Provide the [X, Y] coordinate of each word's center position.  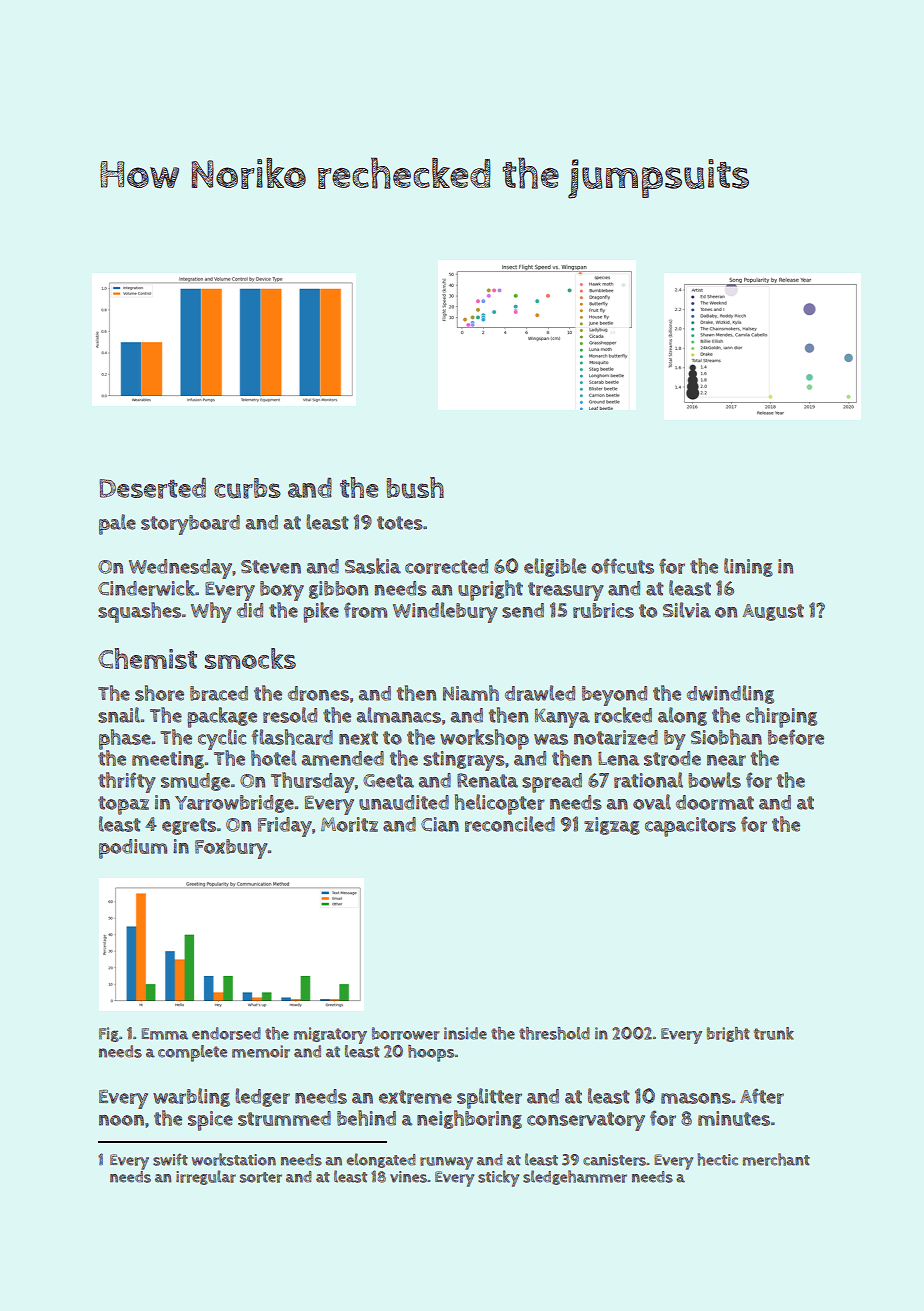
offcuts [622, 566]
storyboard [190, 525]
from [365, 610]
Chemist [147, 658]
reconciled [510, 824]
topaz [123, 805]
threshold [554, 1033]
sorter [261, 1177]
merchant [776, 1159]
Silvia [687, 610]
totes [400, 523]
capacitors [690, 827]
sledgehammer [575, 1177]
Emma [164, 1034]
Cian [440, 824]
